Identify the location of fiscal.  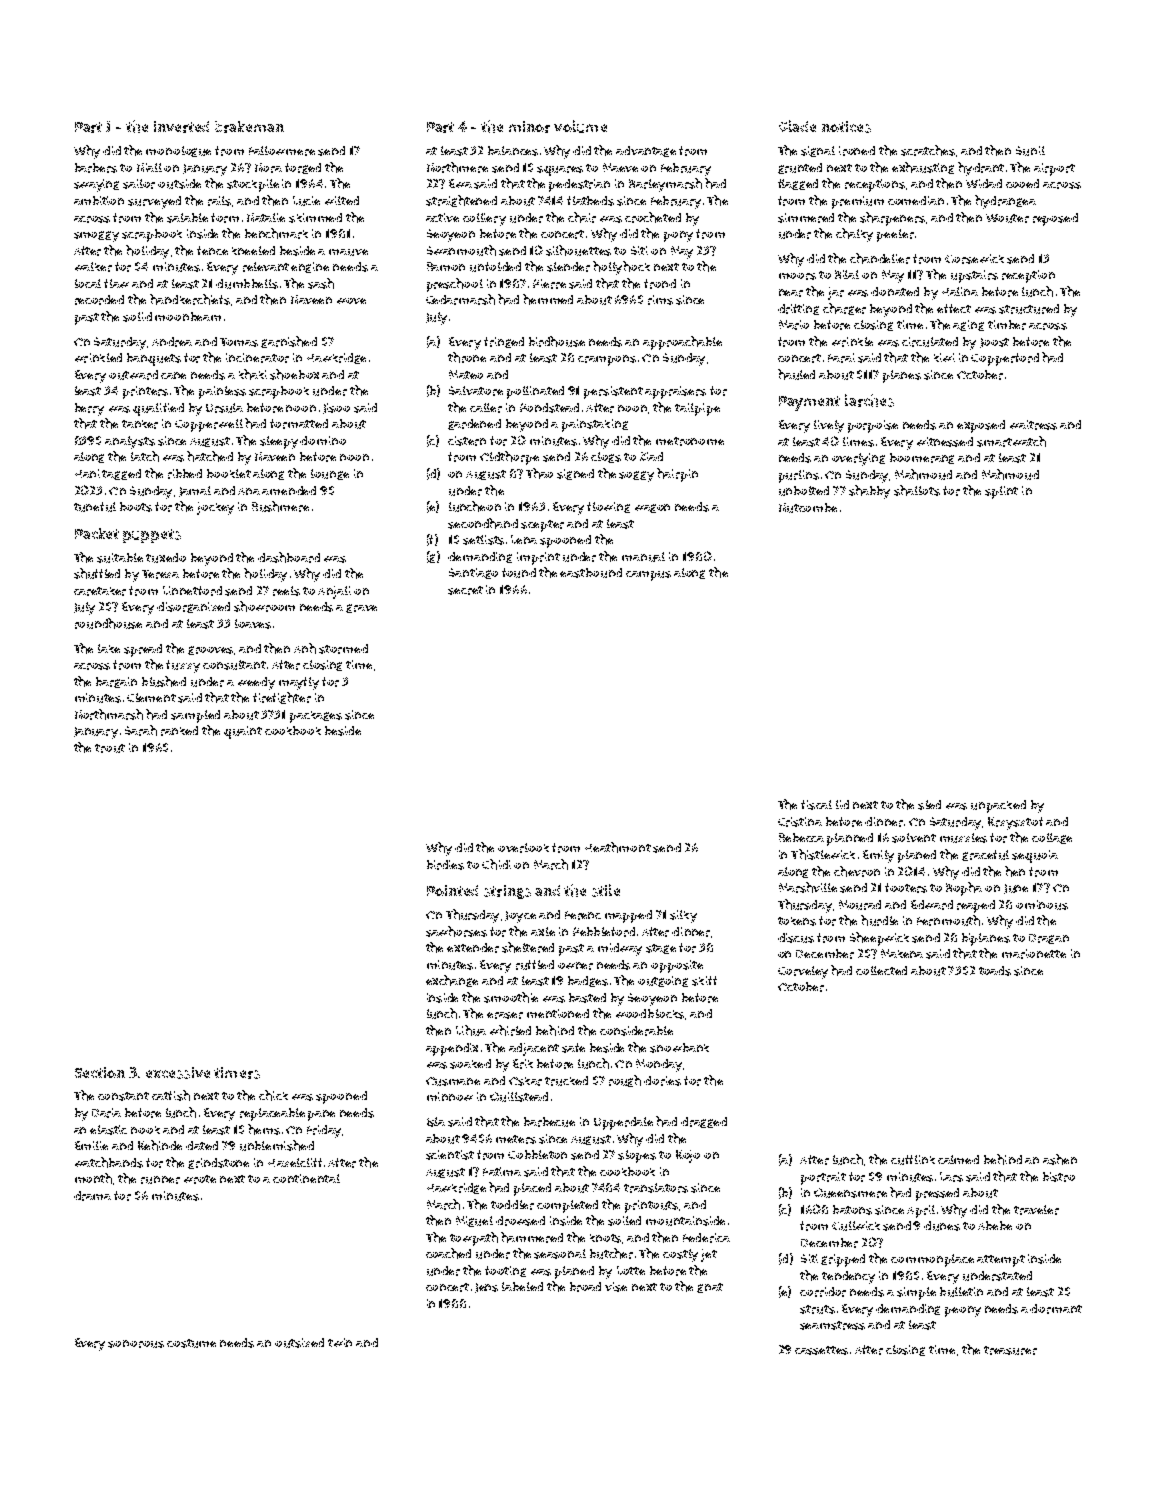
(816, 805).
